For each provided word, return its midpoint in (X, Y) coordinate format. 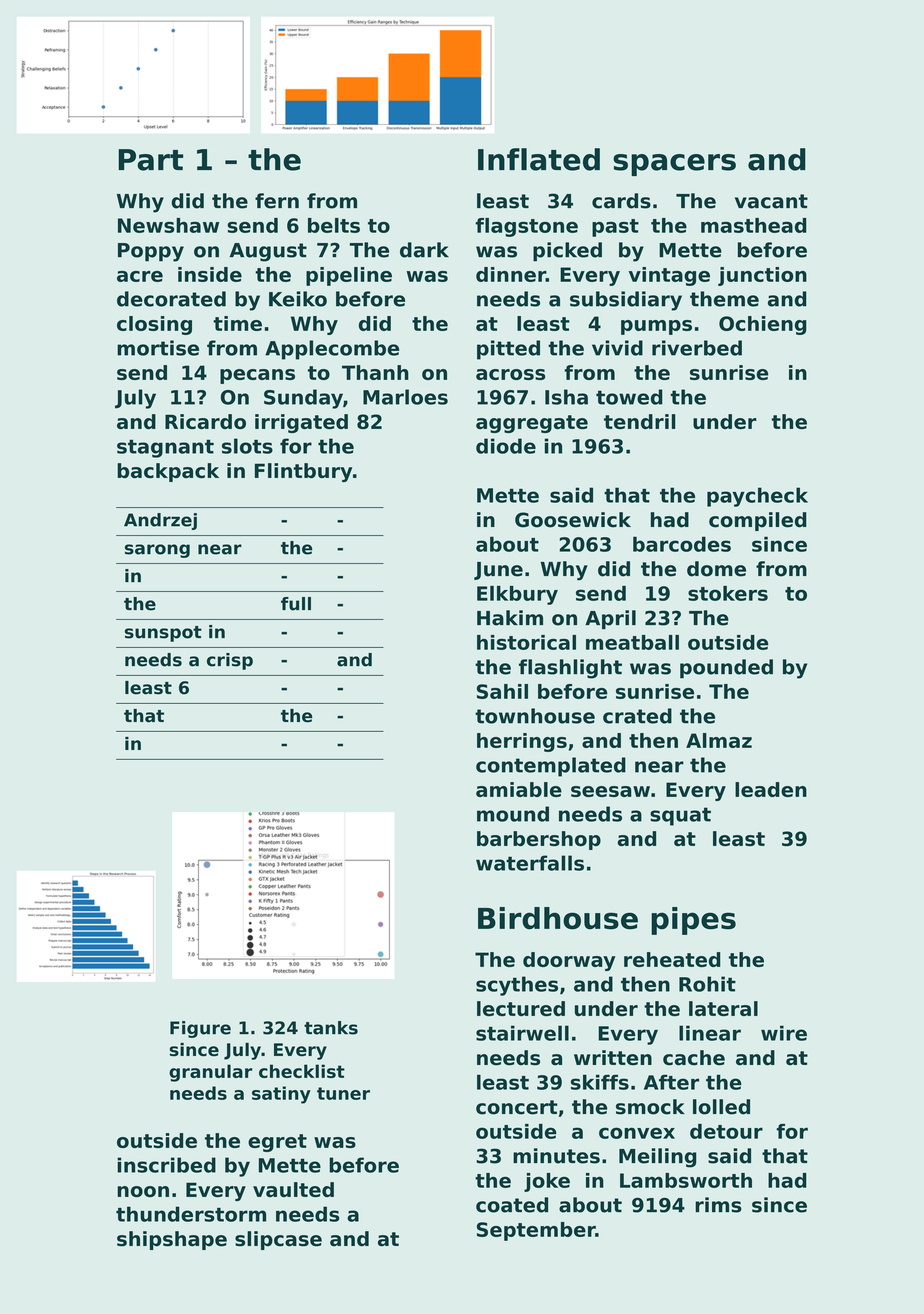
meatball (632, 642)
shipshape (172, 1240)
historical (526, 642)
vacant (771, 201)
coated (512, 1205)
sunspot (163, 634)
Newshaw (168, 225)
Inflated (539, 159)
